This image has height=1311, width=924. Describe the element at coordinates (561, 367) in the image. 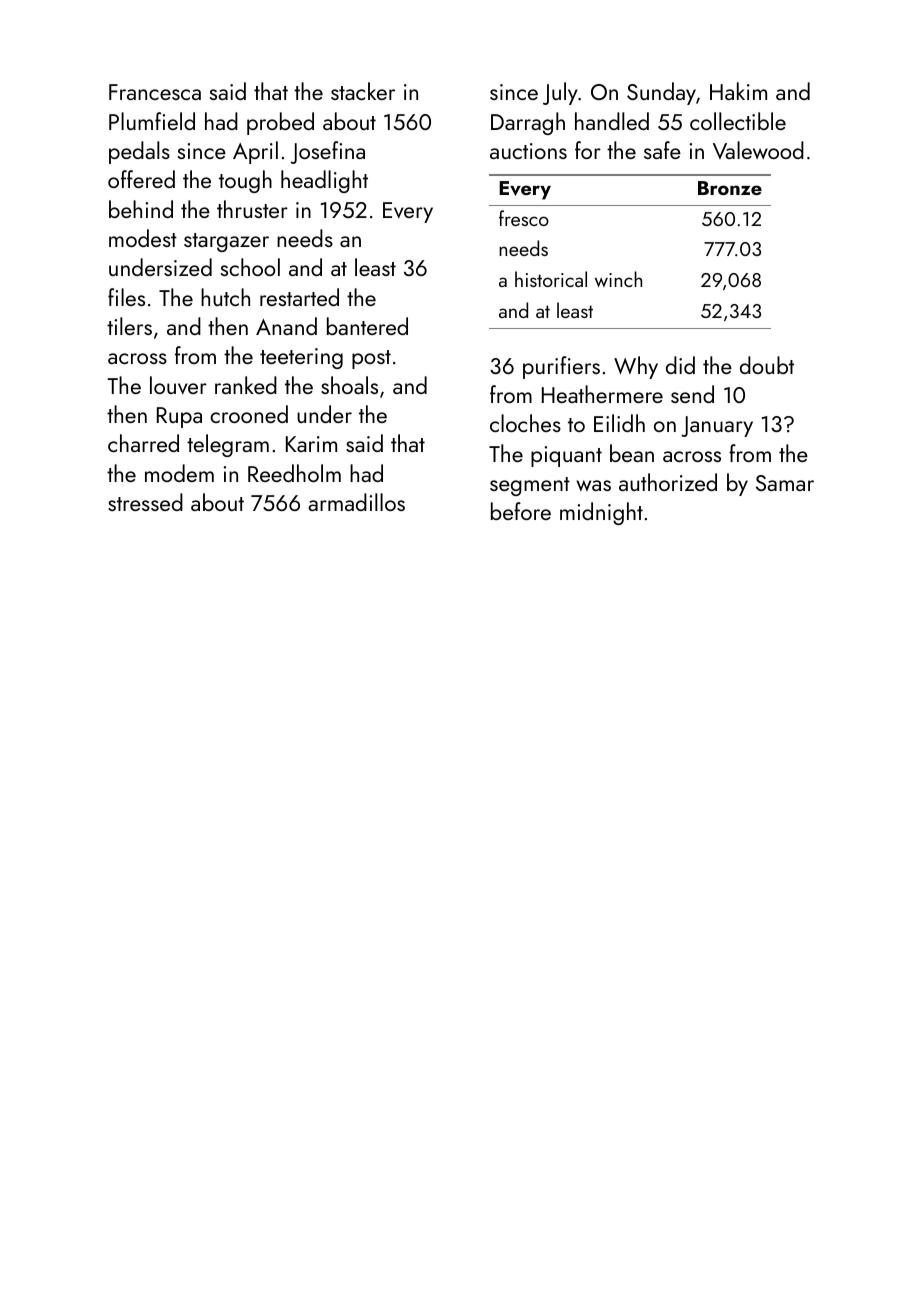

I see `purifiers` at that location.
